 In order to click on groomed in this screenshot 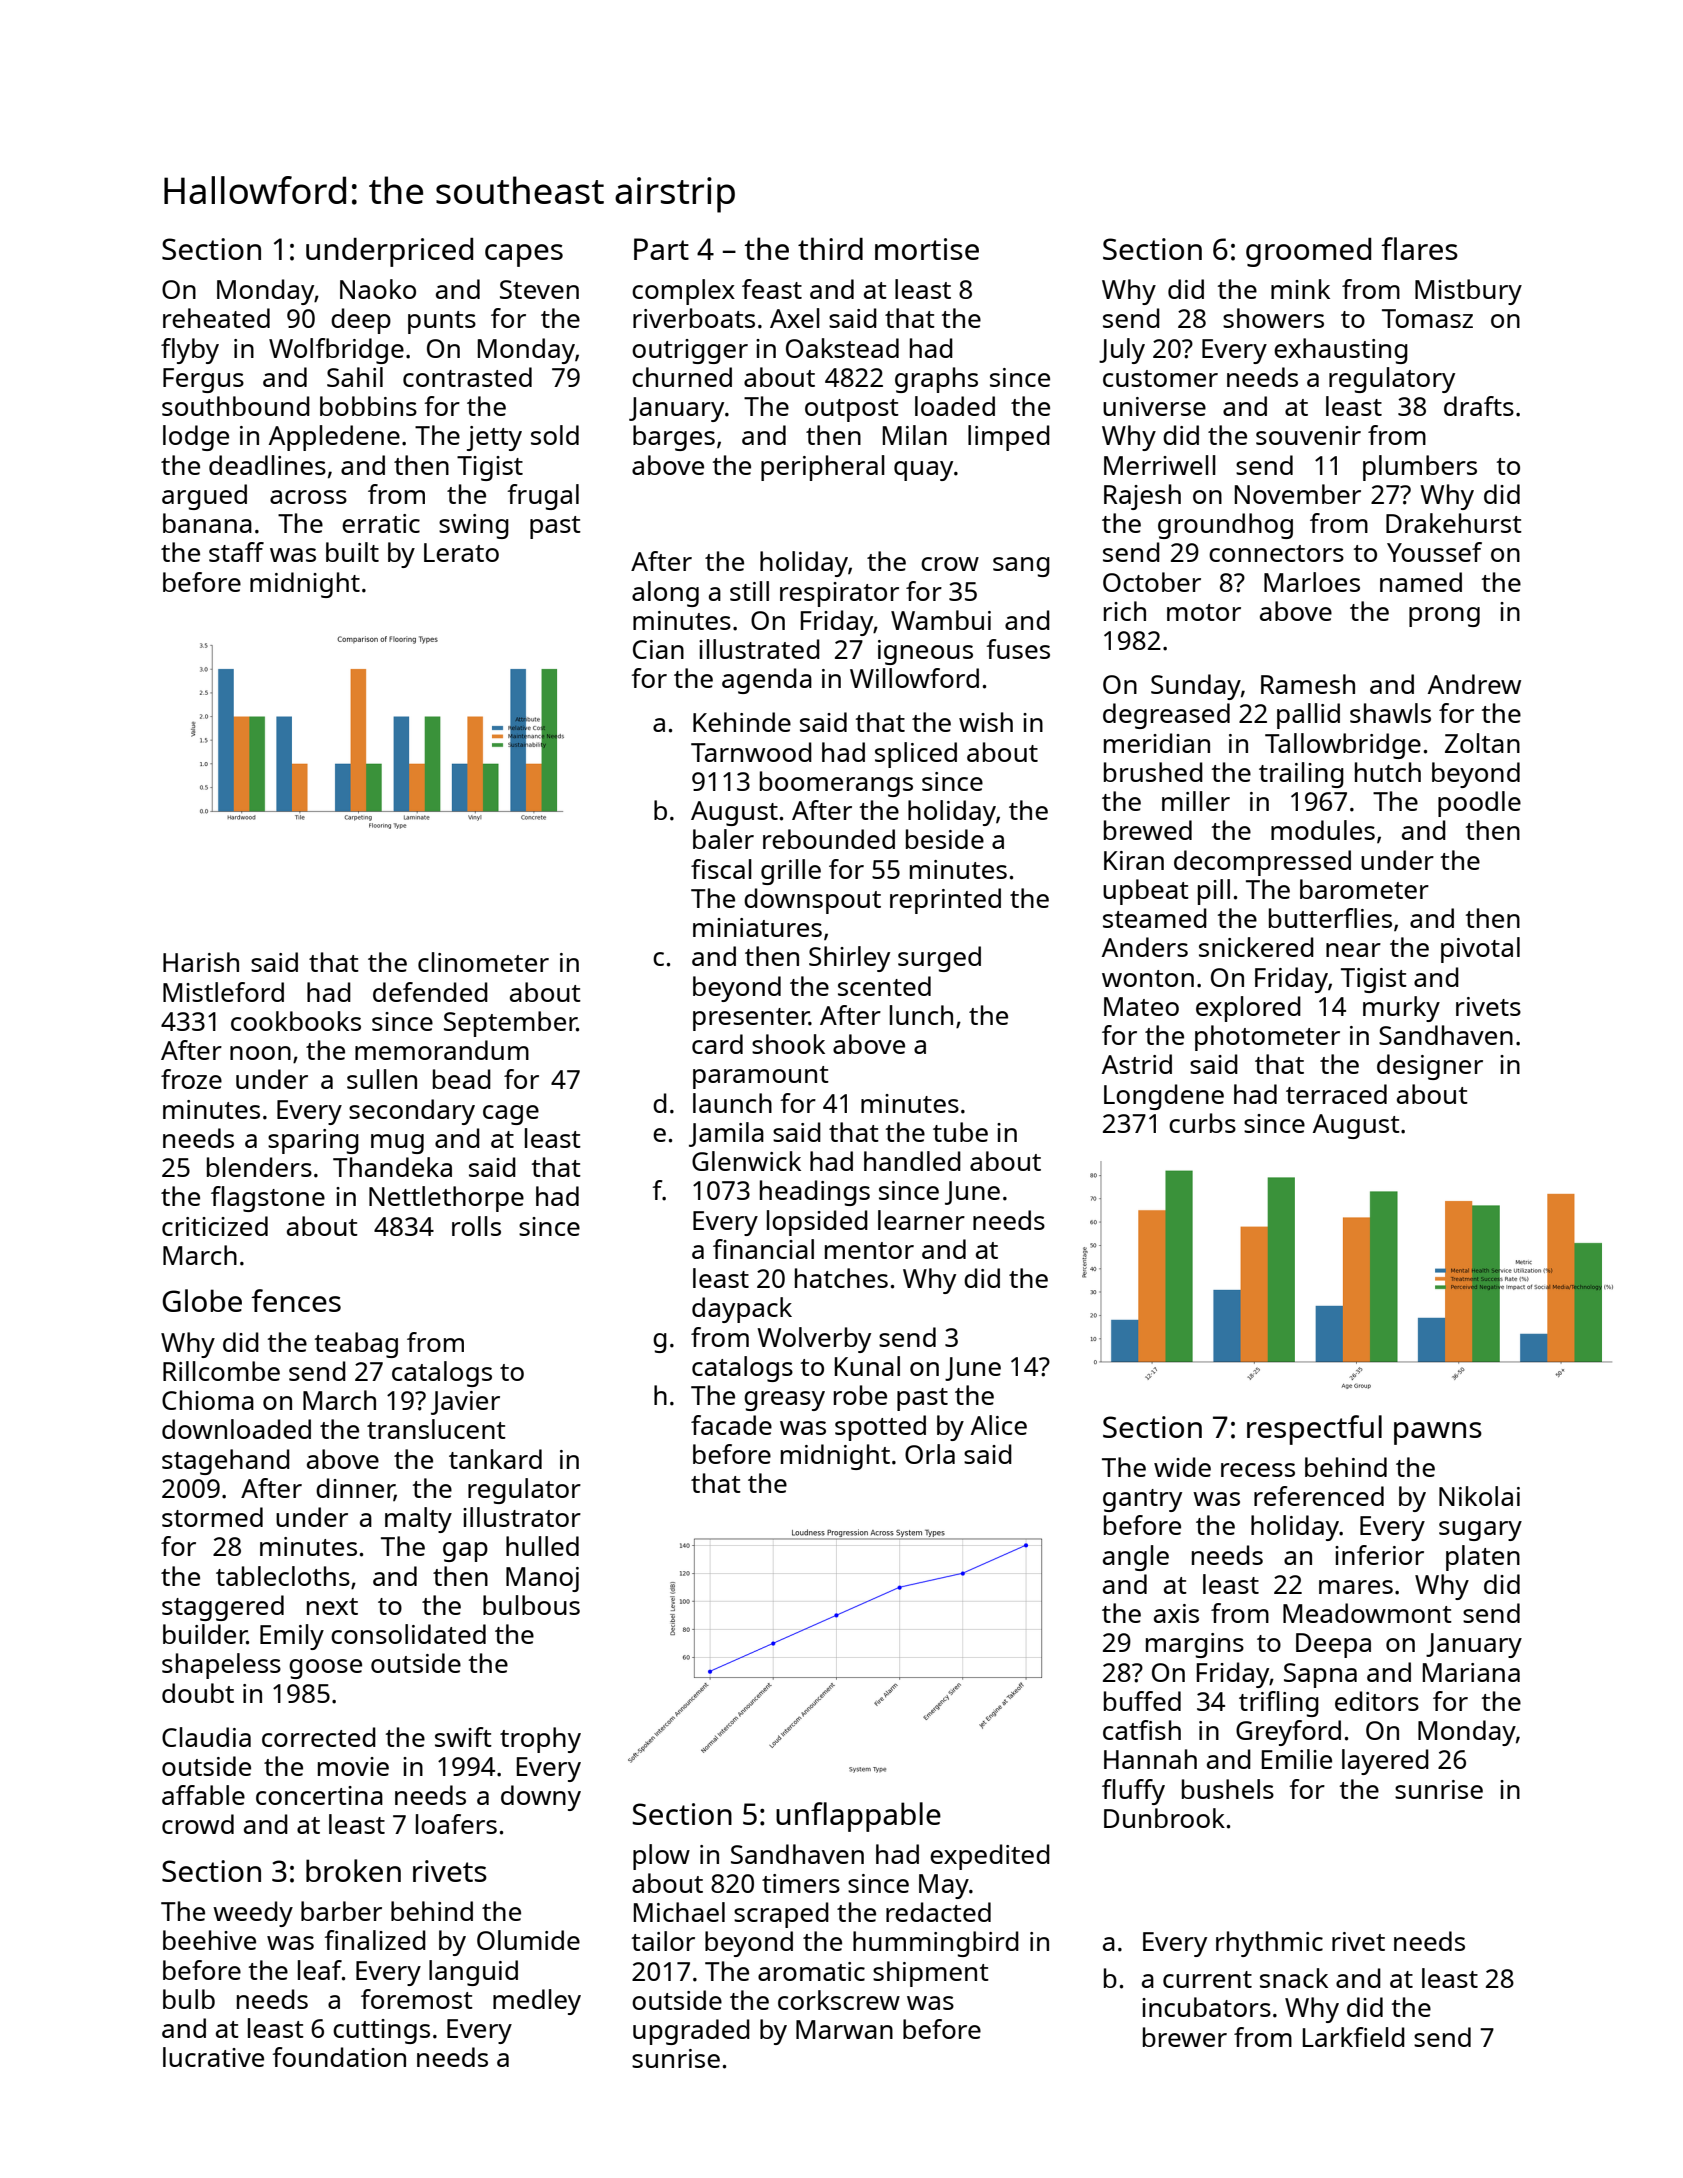, I will do `click(1308, 252)`.
